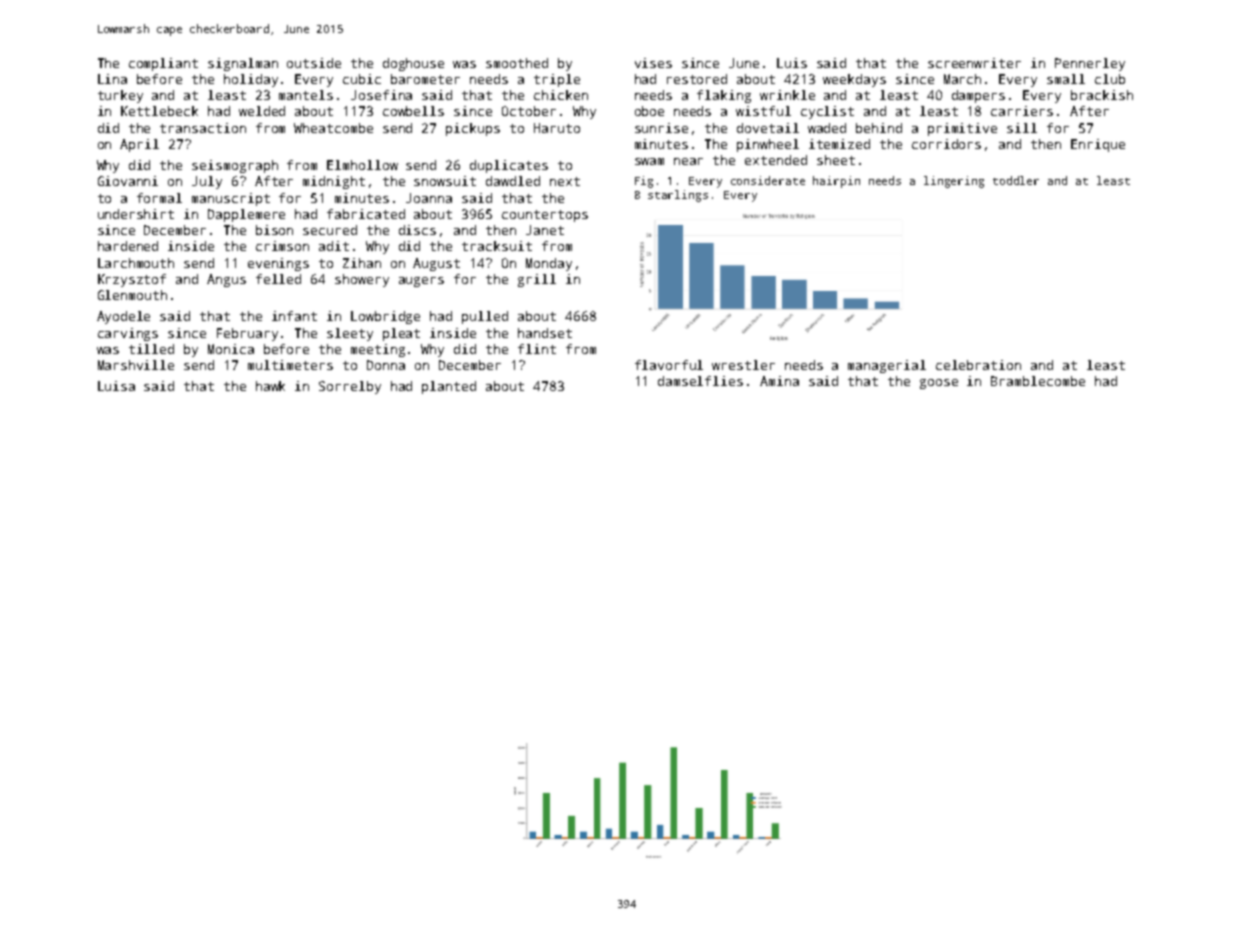  I want to click on secured, so click(330, 230).
